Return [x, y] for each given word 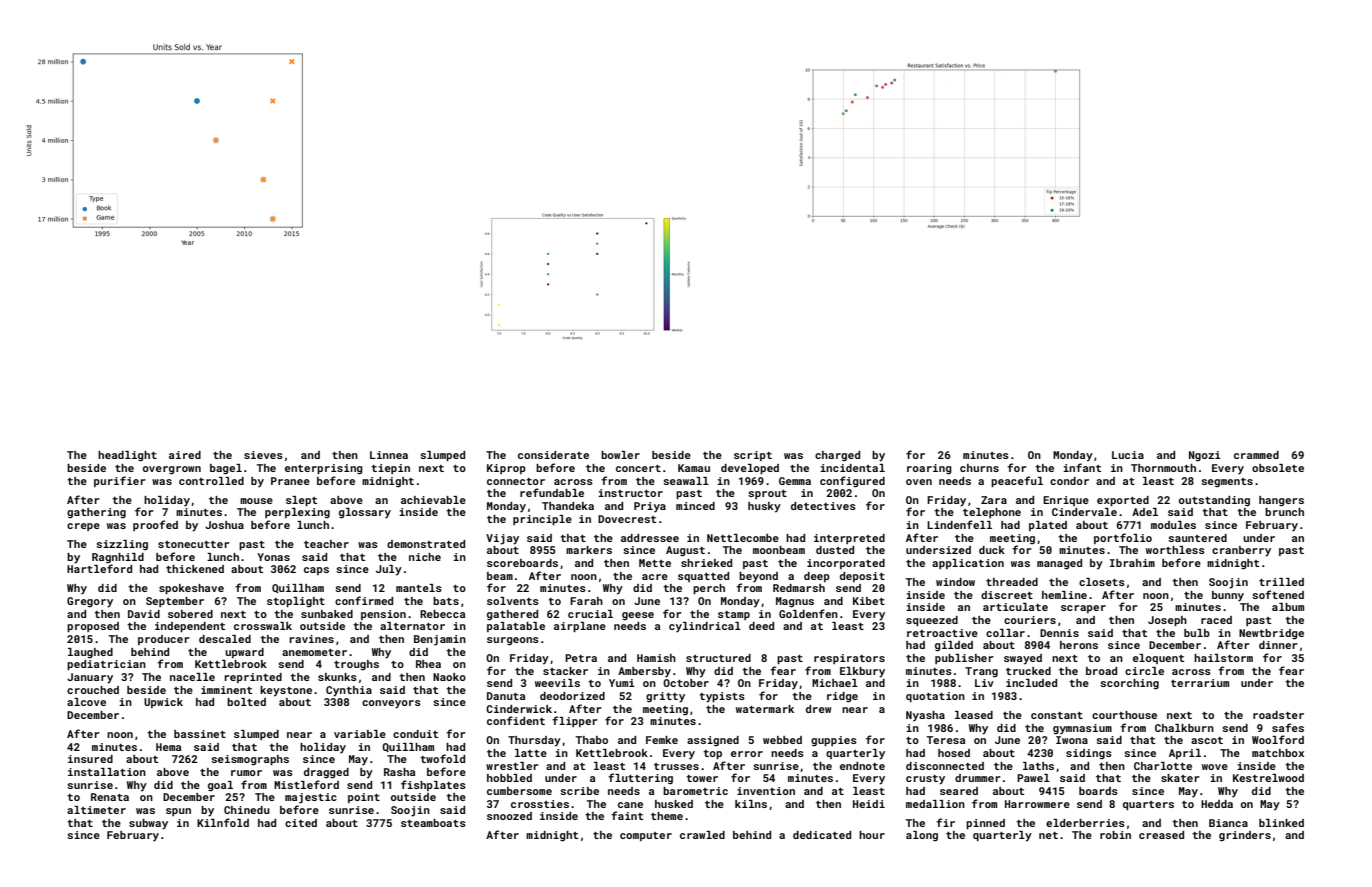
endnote [862, 766]
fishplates [433, 785]
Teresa [946, 740]
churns [979, 468]
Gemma [795, 481]
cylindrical [705, 627]
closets [1102, 582]
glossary [365, 513]
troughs [356, 665]
